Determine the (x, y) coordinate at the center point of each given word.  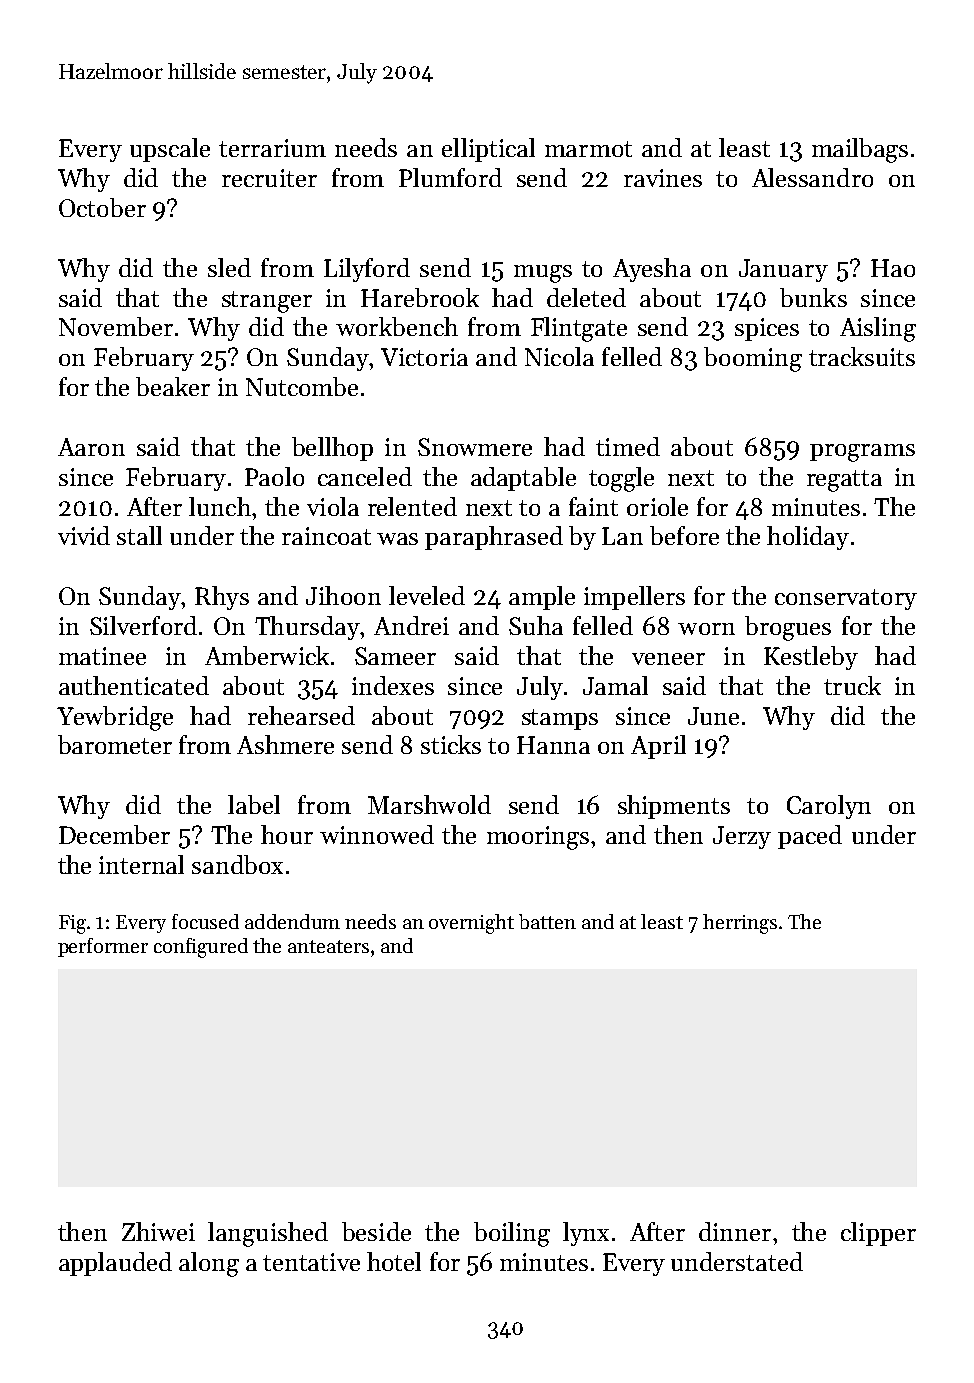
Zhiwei (158, 1231)
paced (810, 837)
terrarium (272, 148)
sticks (451, 744)
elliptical (488, 150)
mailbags (860, 150)
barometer (115, 744)
